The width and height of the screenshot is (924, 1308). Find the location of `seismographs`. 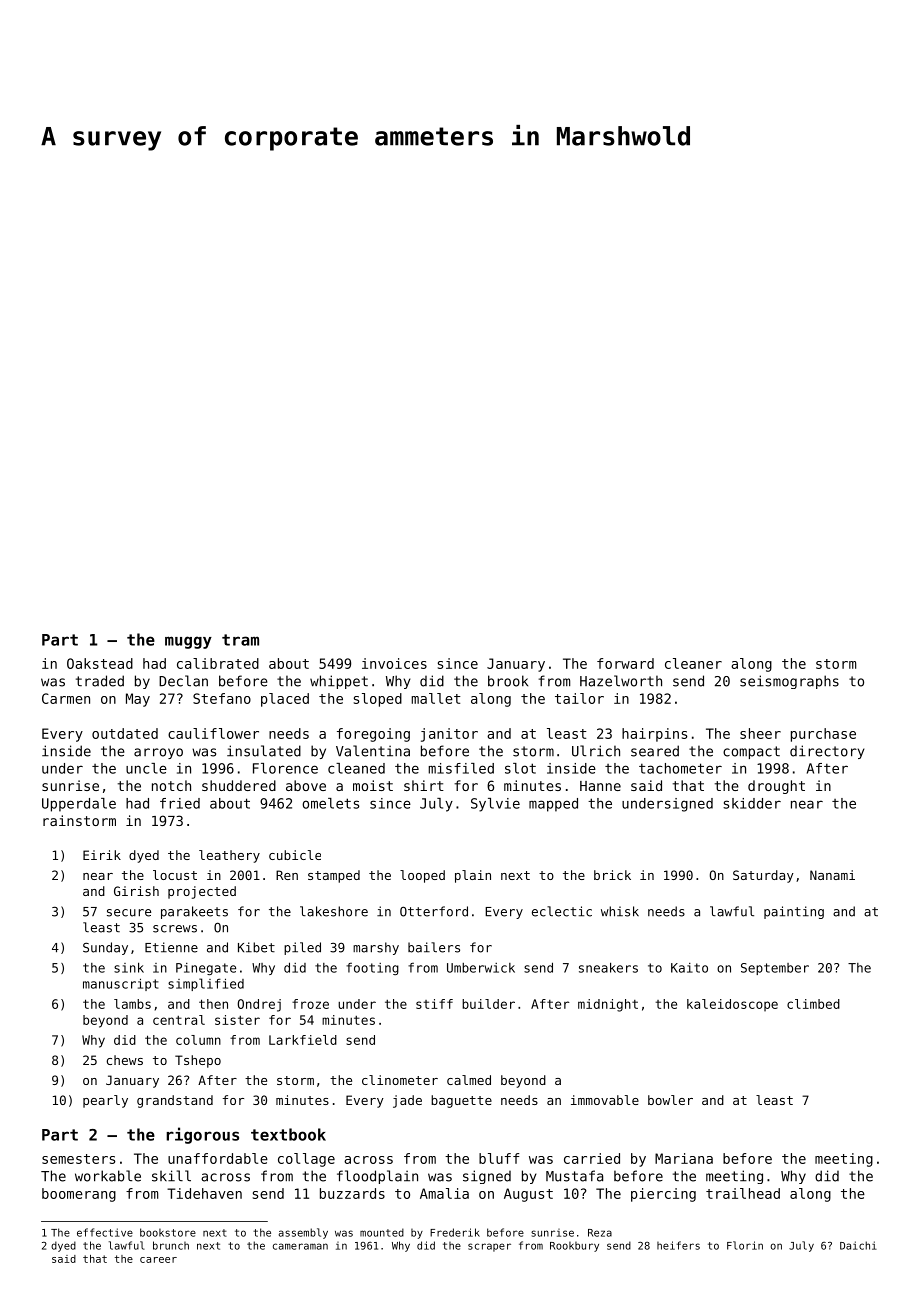

seismographs is located at coordinates (789, 682).
